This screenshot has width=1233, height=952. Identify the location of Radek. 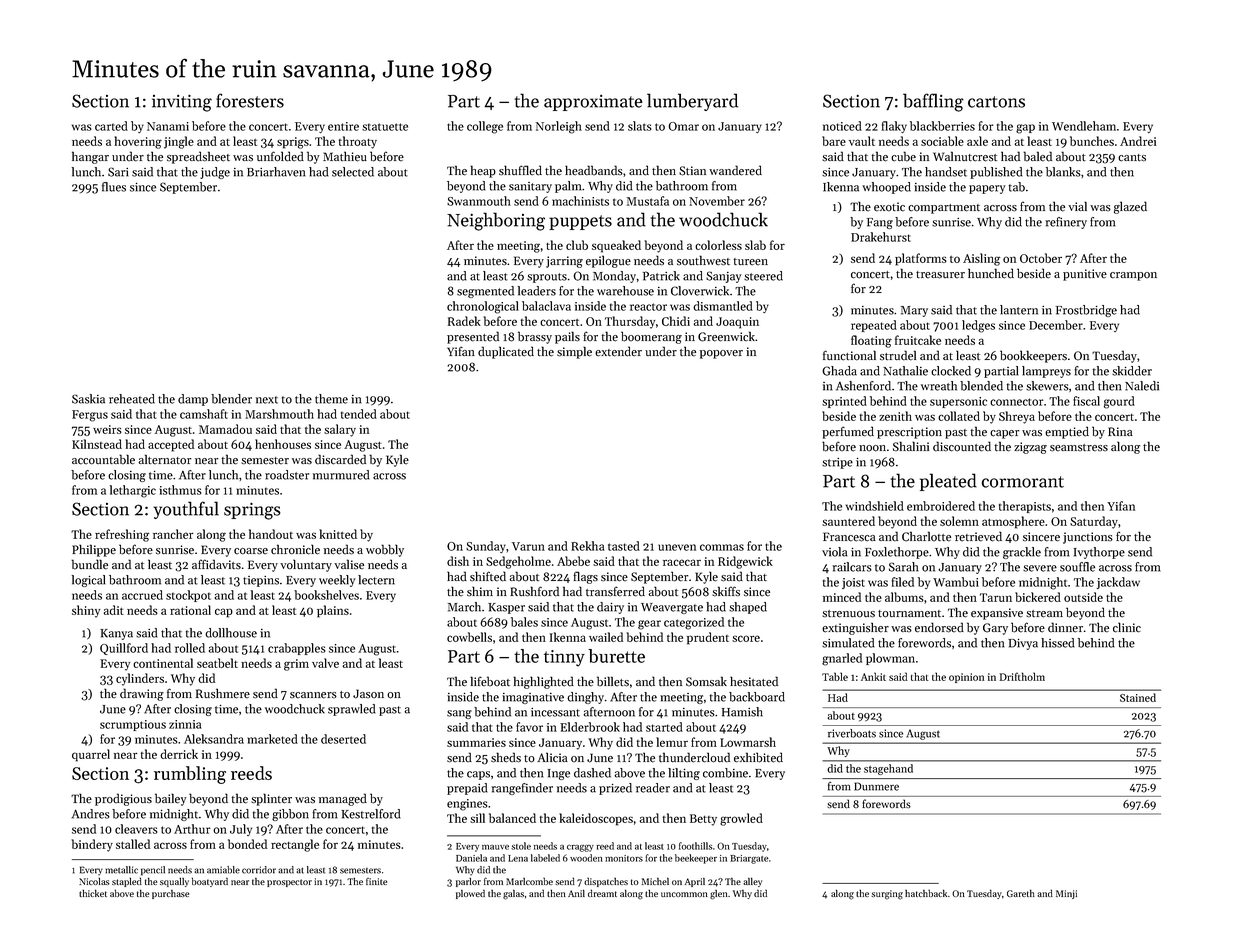
(464, 321).
